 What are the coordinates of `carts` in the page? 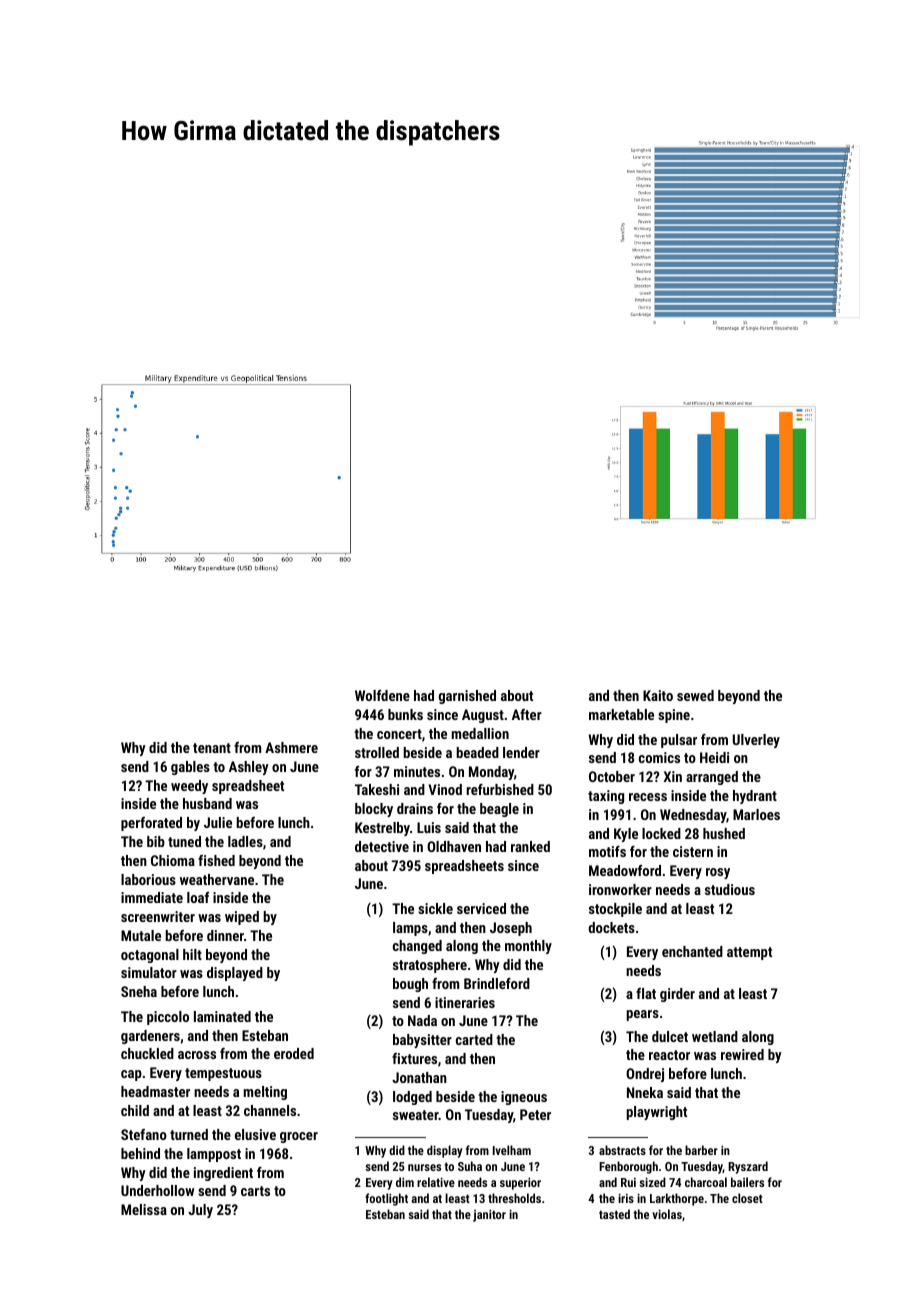 It's located at (255, 1191).
